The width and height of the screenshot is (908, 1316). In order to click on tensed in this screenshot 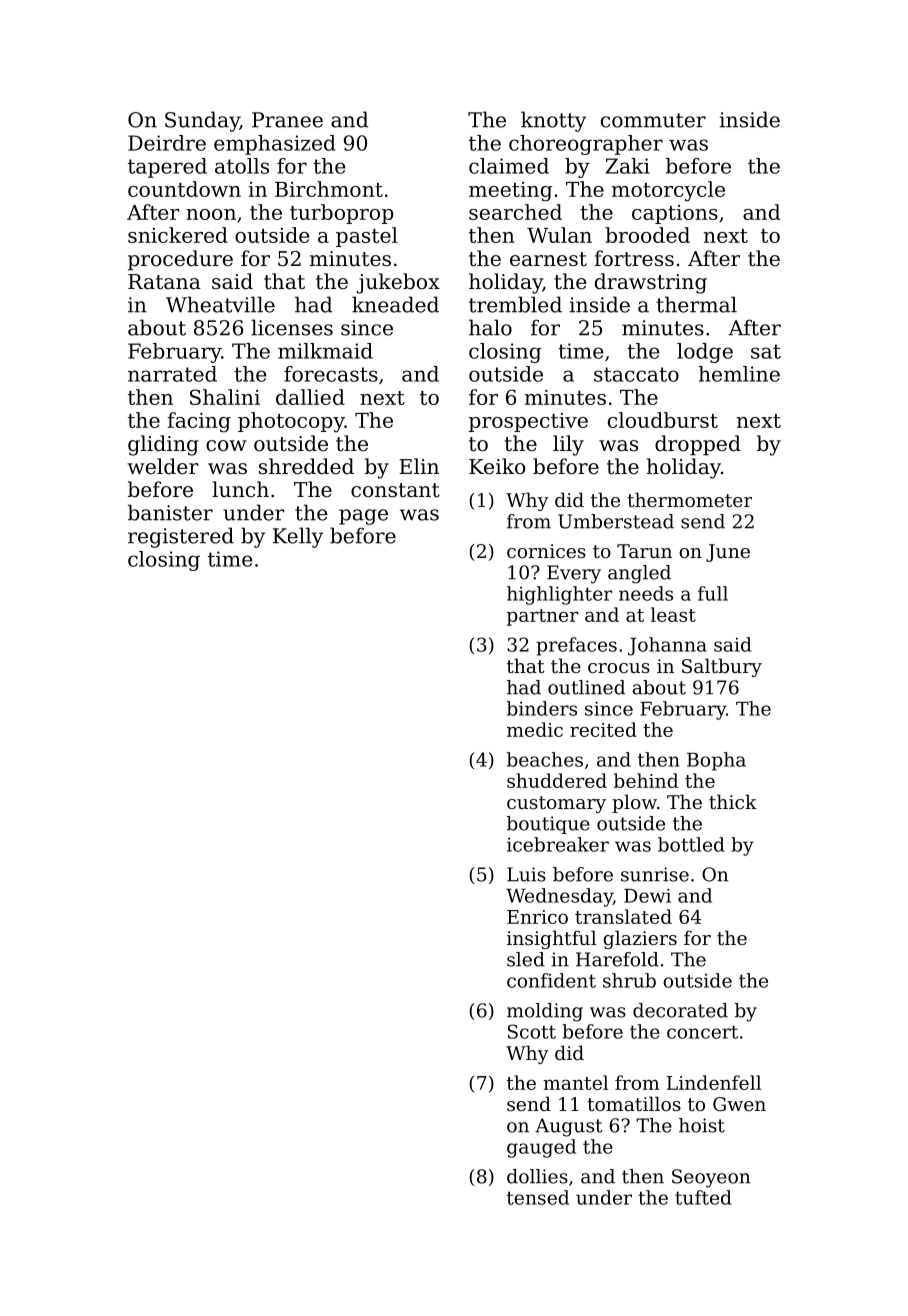, I will do `click(538, 1197)`.
